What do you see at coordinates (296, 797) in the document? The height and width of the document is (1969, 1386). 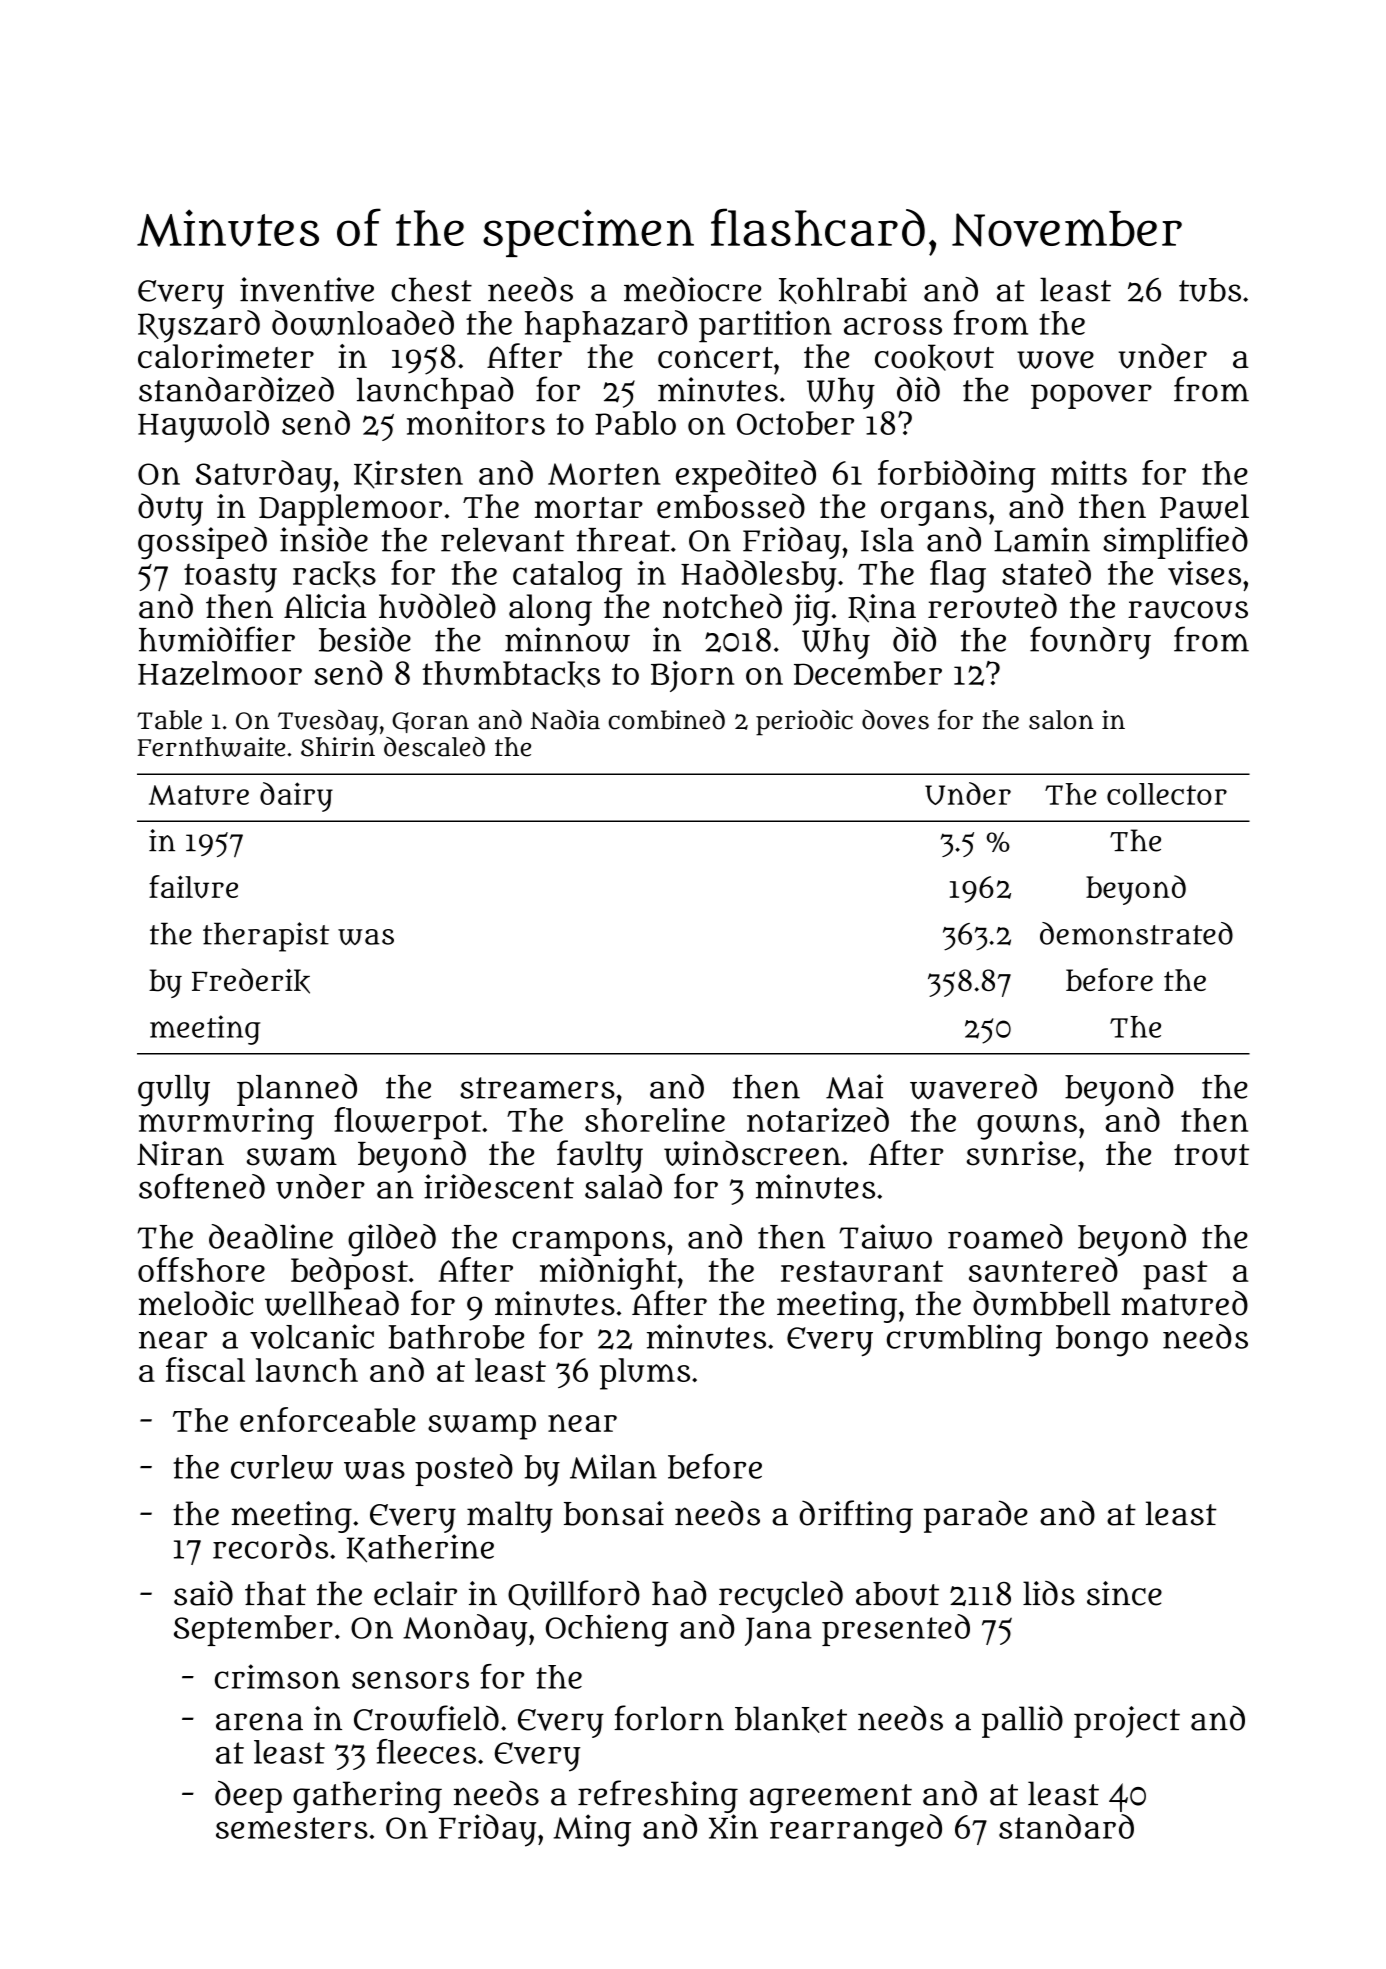 I see `dairy` at bounding box center [296, 797].
